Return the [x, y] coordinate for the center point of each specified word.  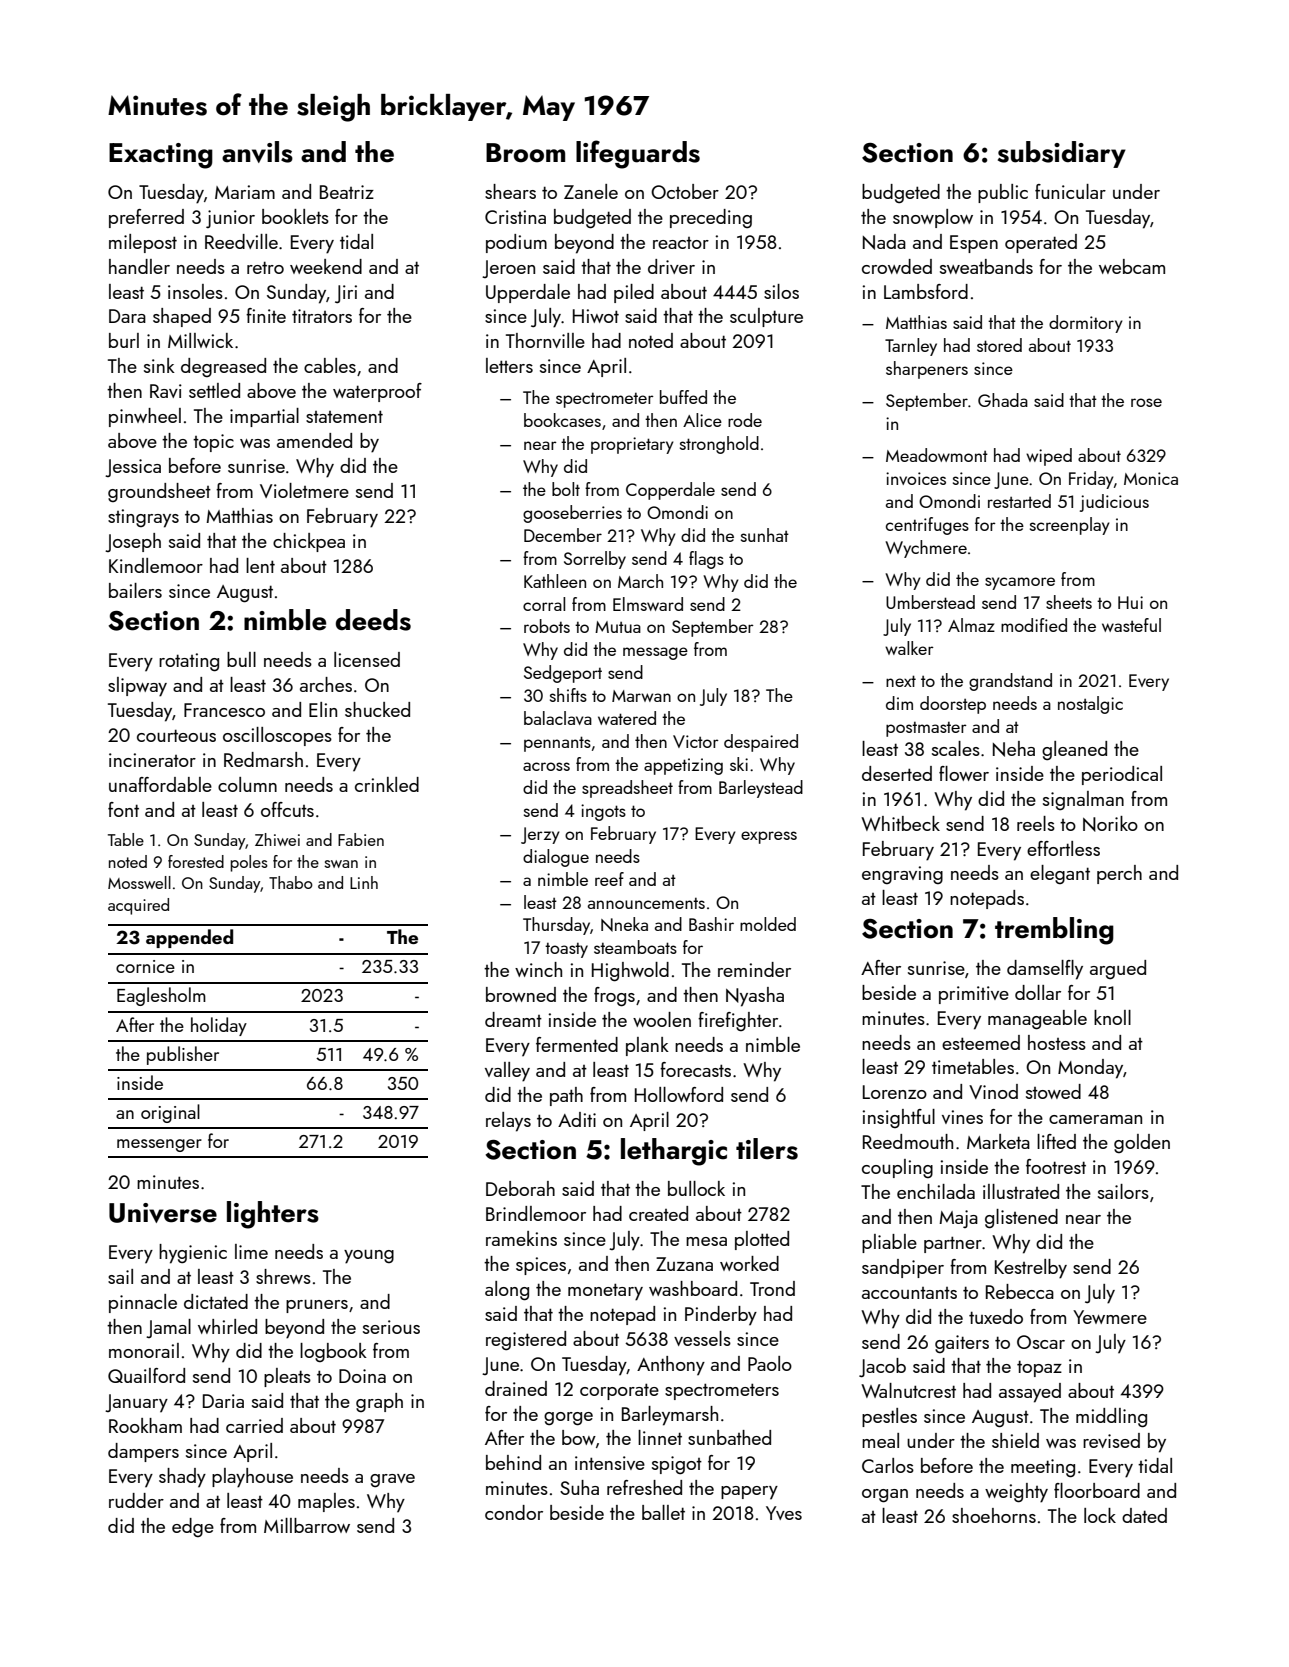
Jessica [133, 468]
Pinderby [721, 1316]
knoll [1112, 1017]
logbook [333, 1352]
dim [899, 703]
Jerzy [540, 835]
